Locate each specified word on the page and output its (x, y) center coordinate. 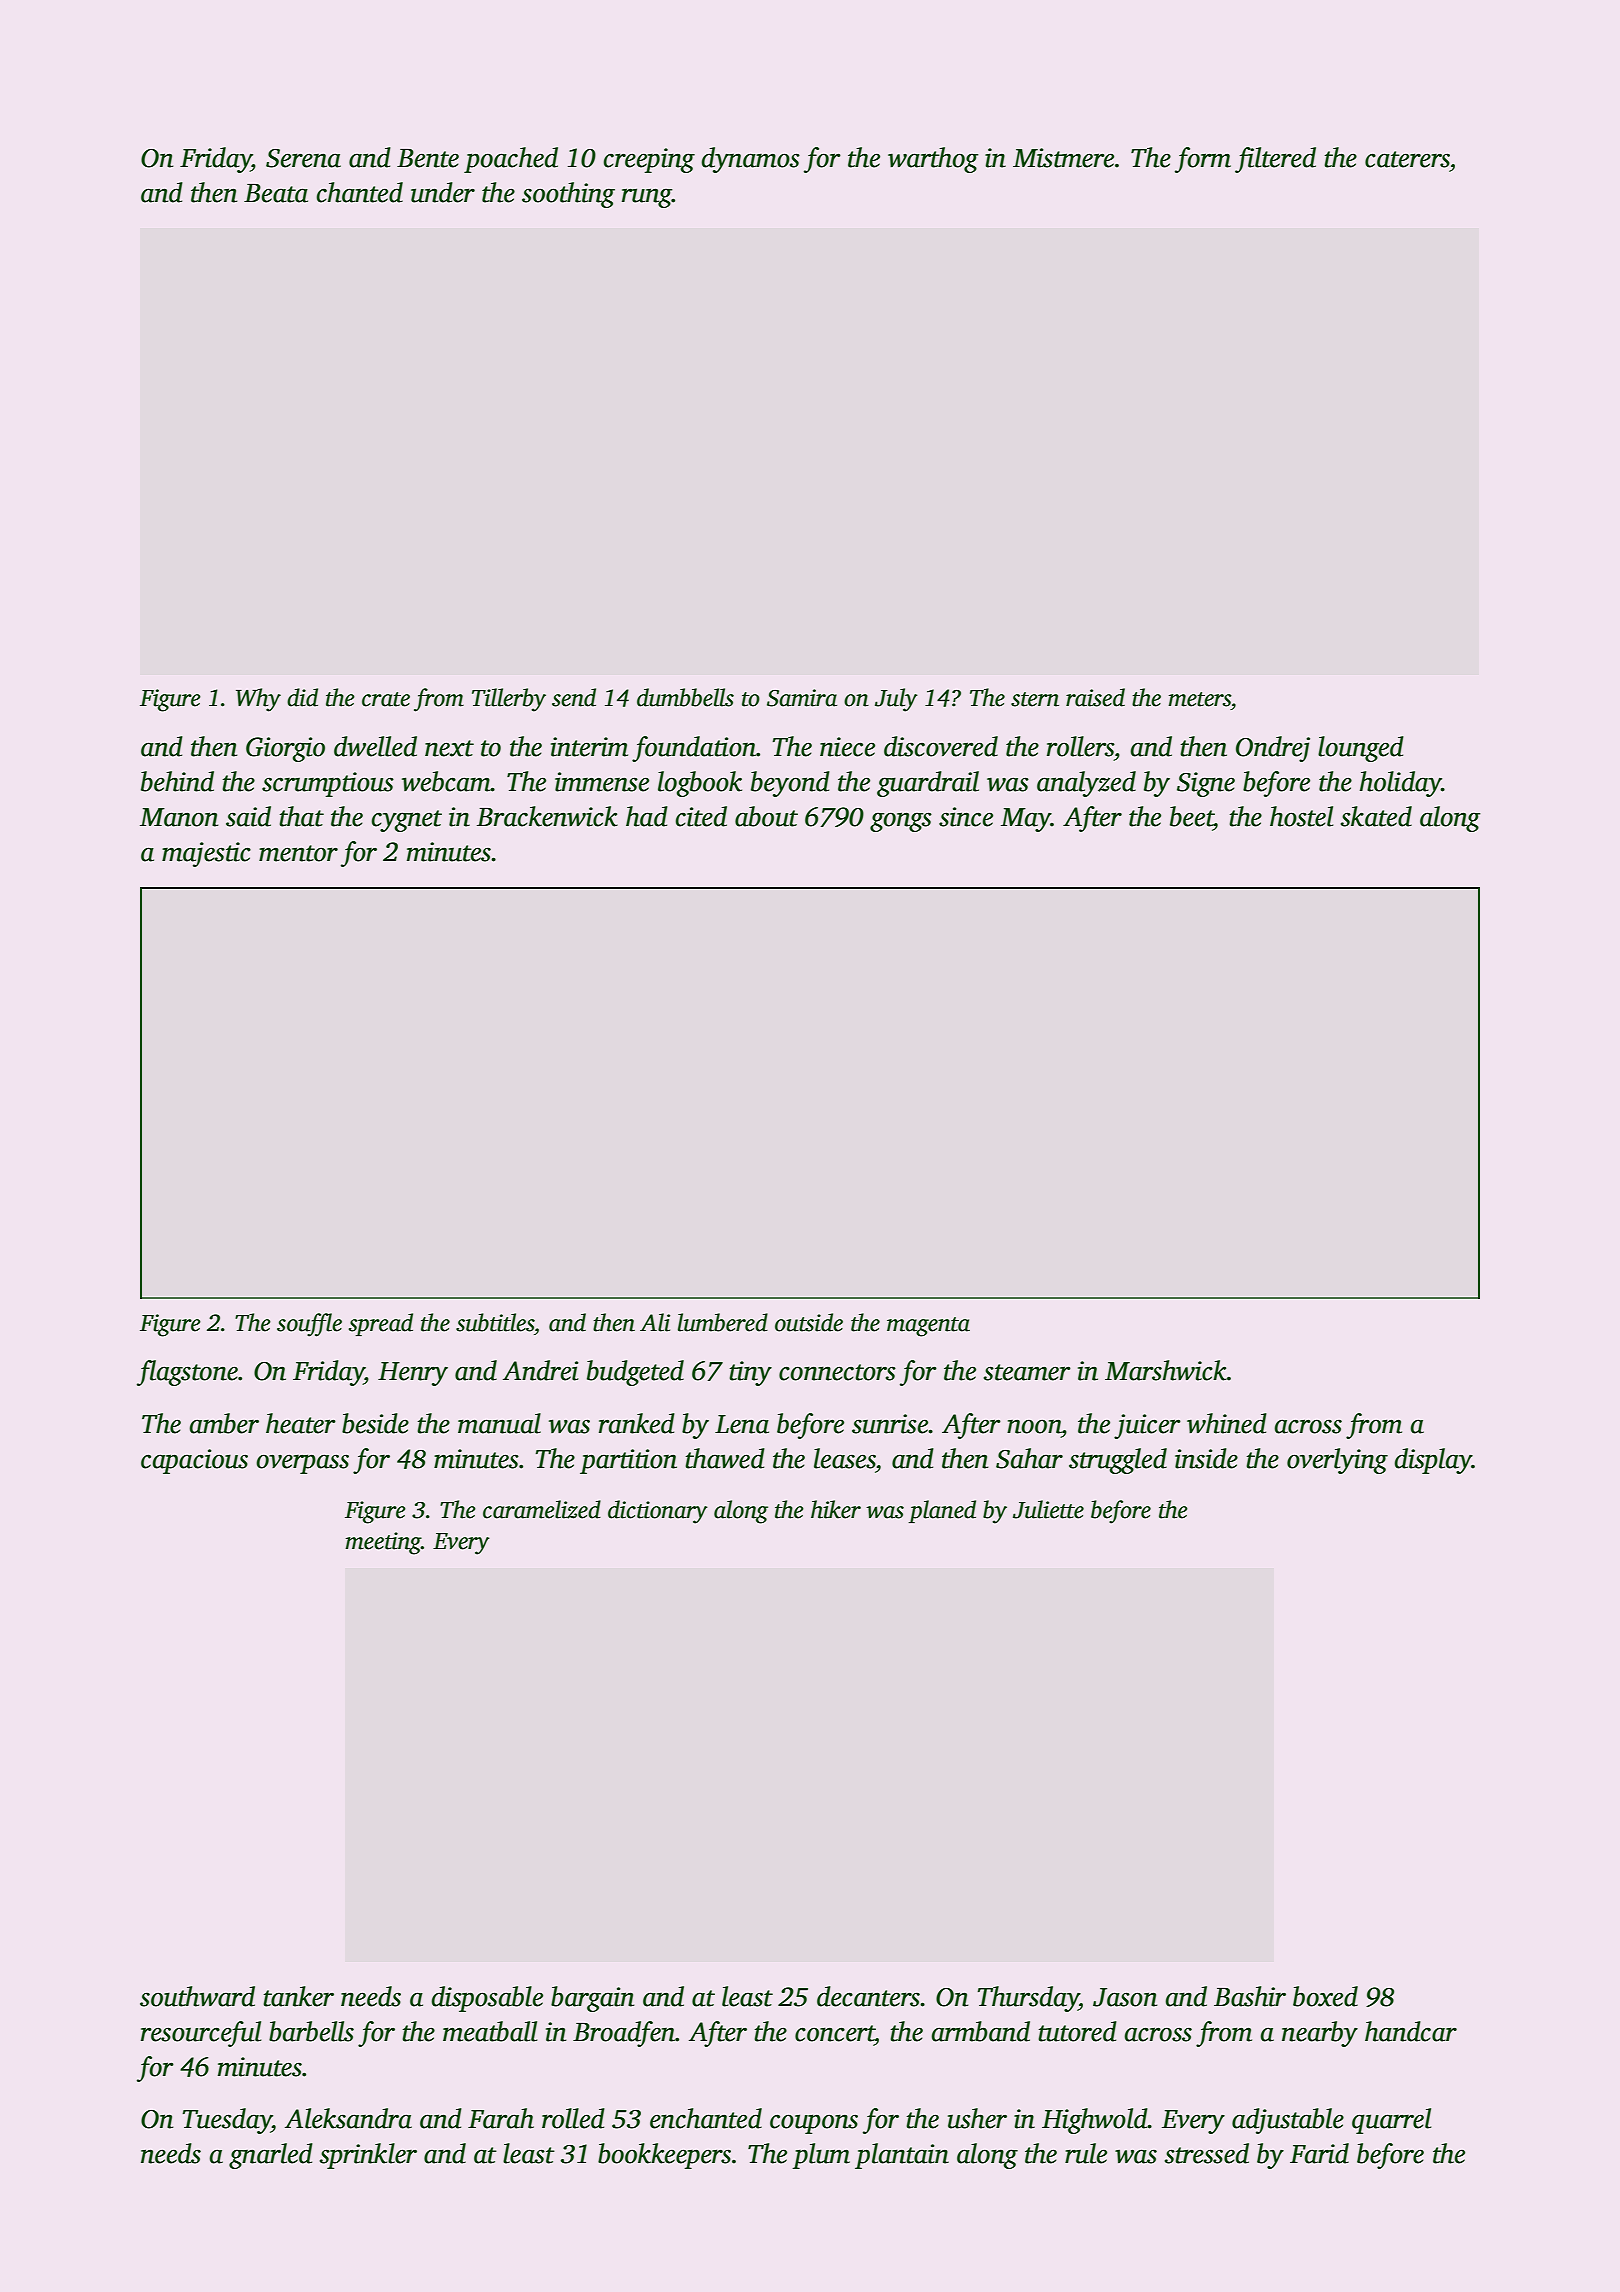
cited (701, 816)
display (1433, 1461)
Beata (276, 193)
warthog (933, 160)
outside (809, 1322)
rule (1086, 2153)
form (1203, 160)
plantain (902, 2156)
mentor (298, 853)
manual (499, 1423)
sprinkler (368, 2156)
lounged (1361, 749)
